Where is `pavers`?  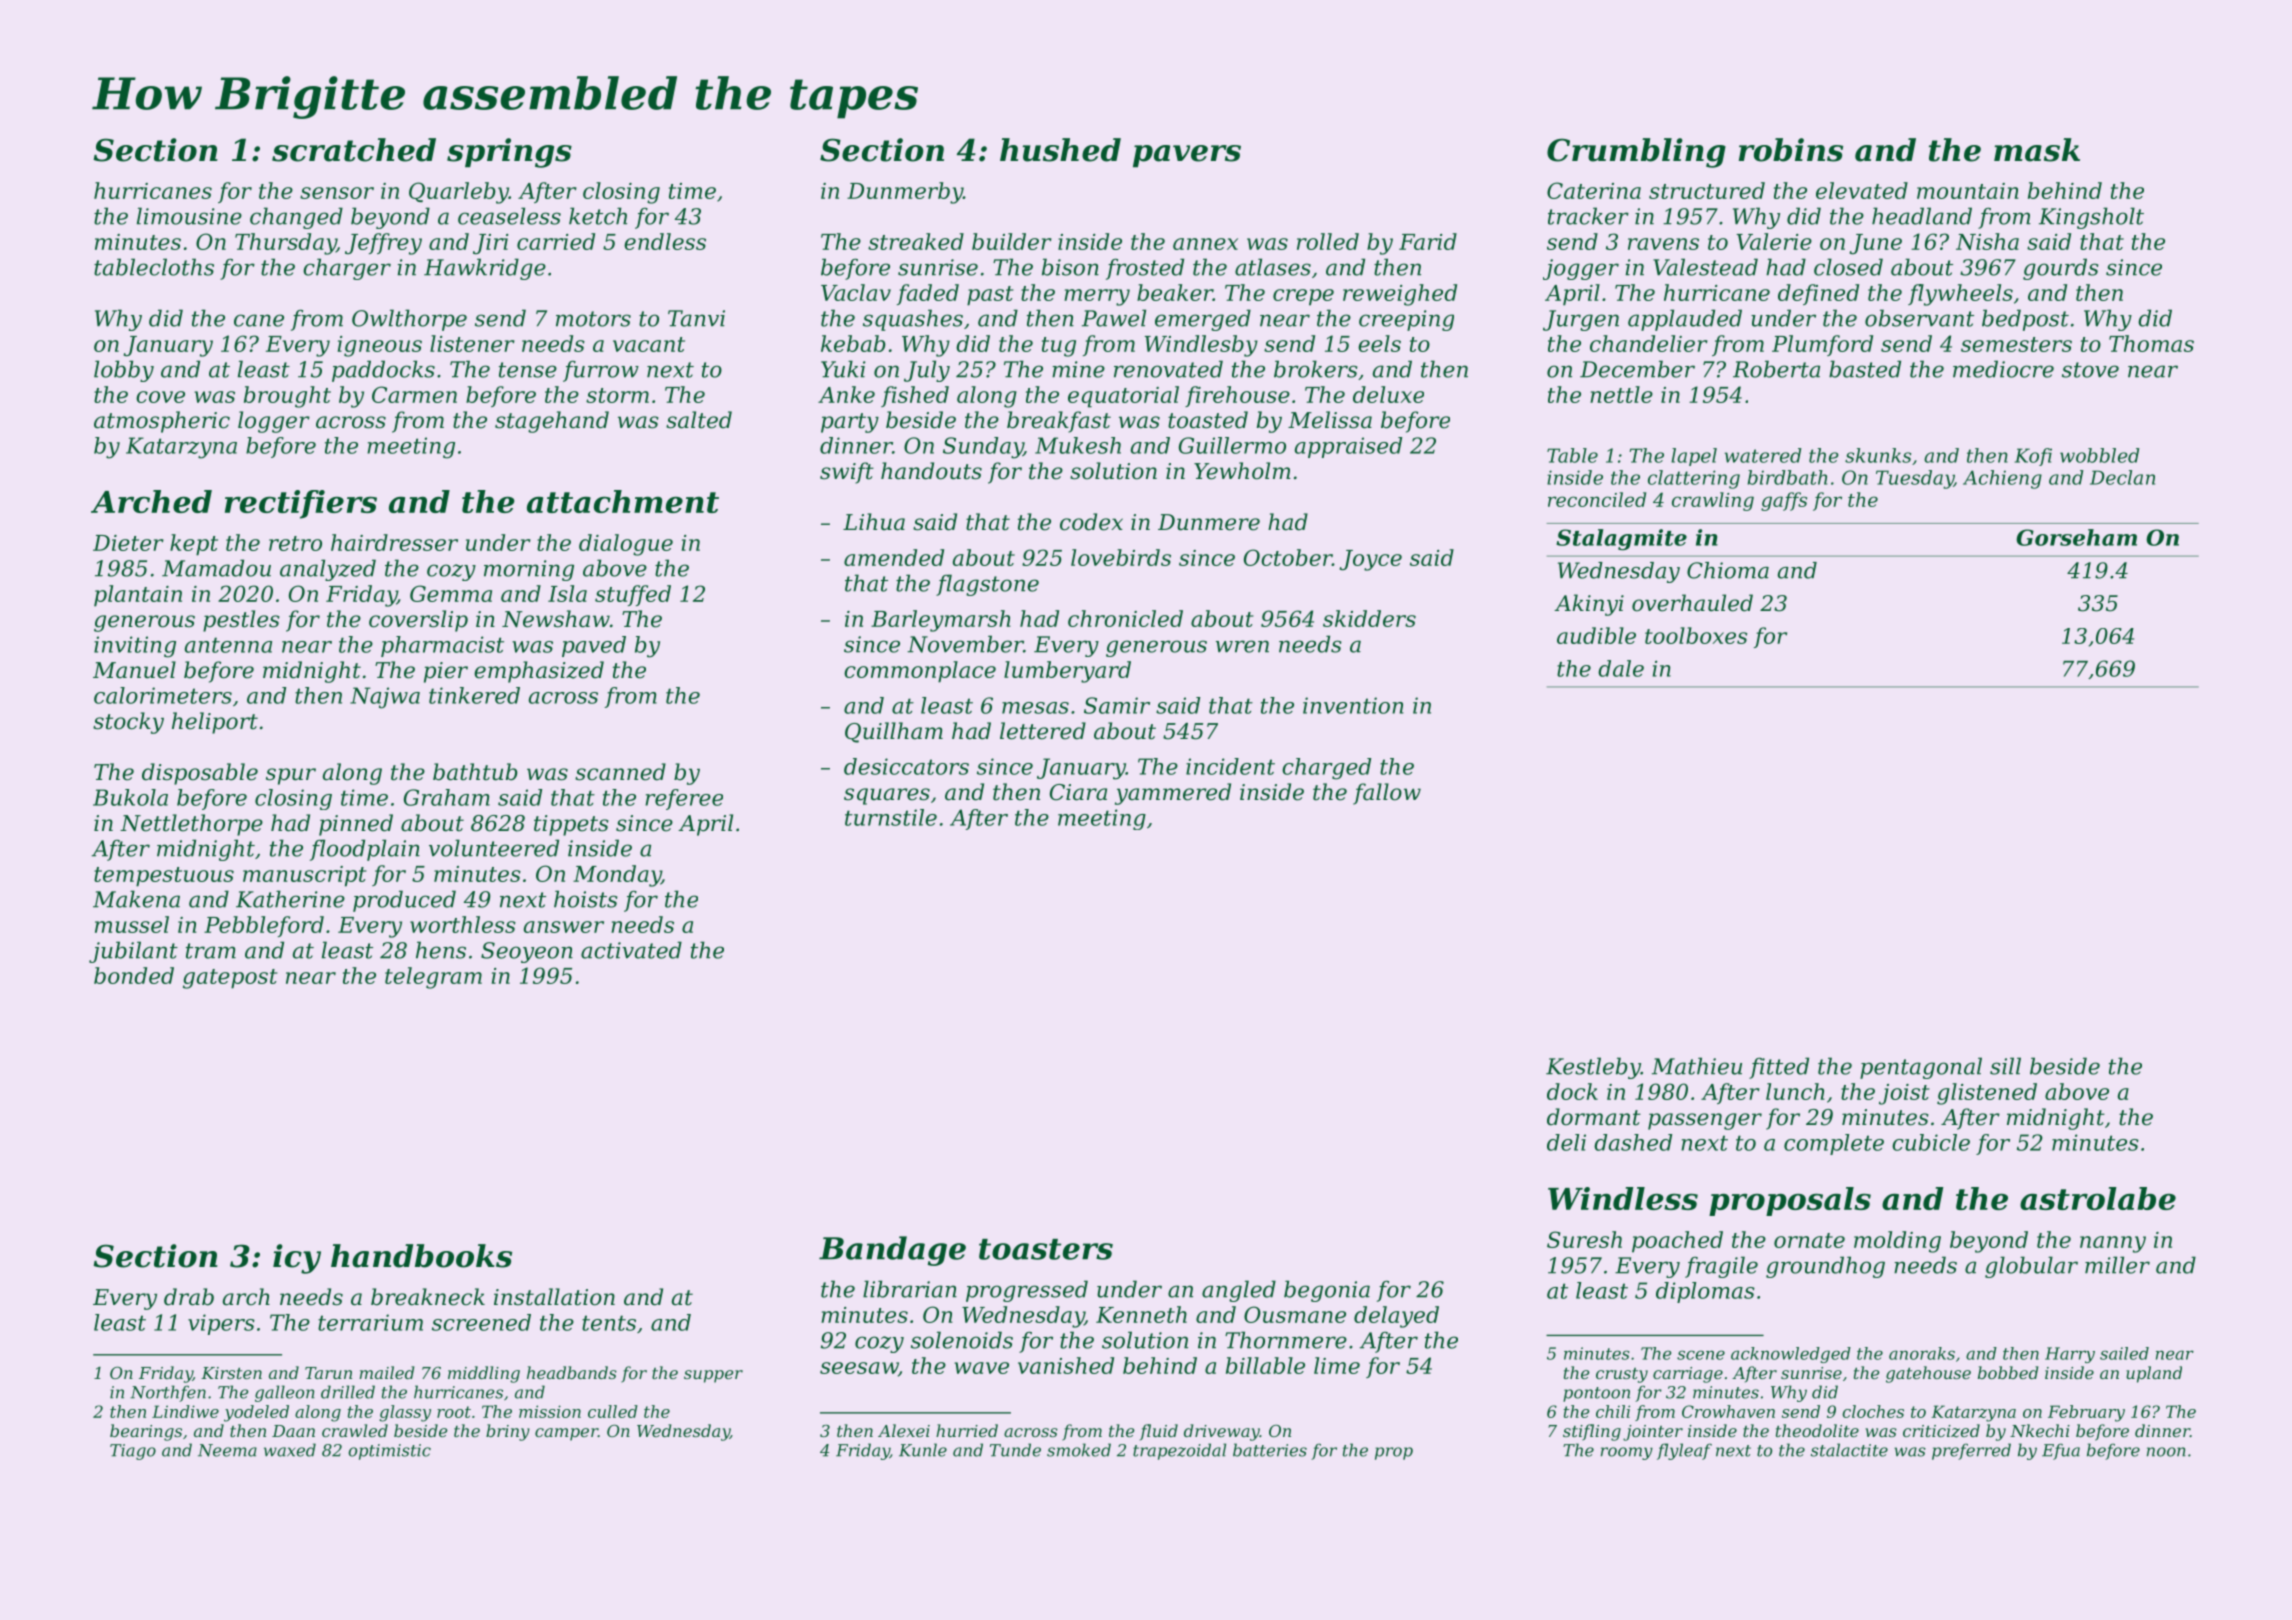 pavers is located at coordinates (1187, 156).
